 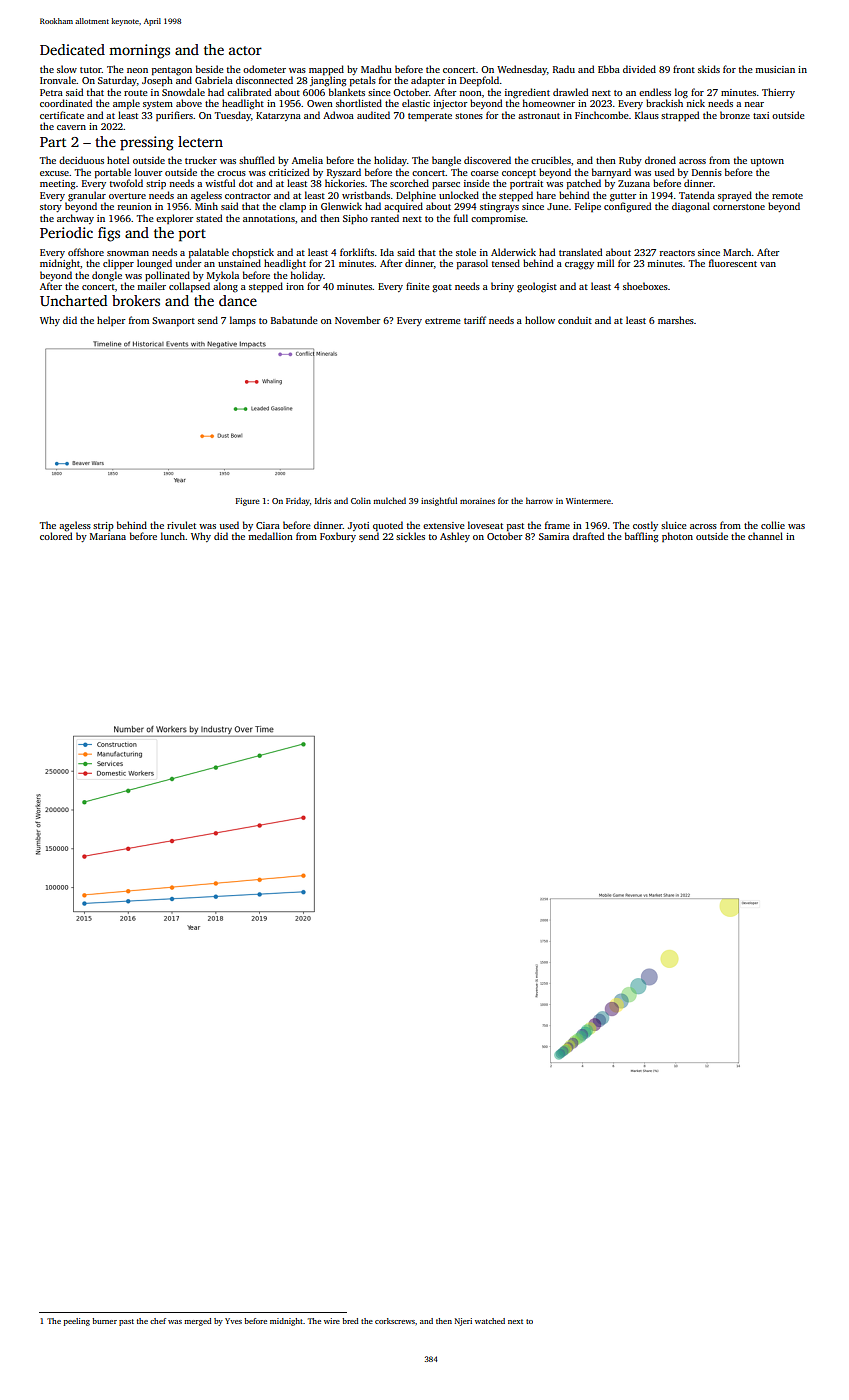 I want to click on corkscrews, so click(x=395, y=1321).
